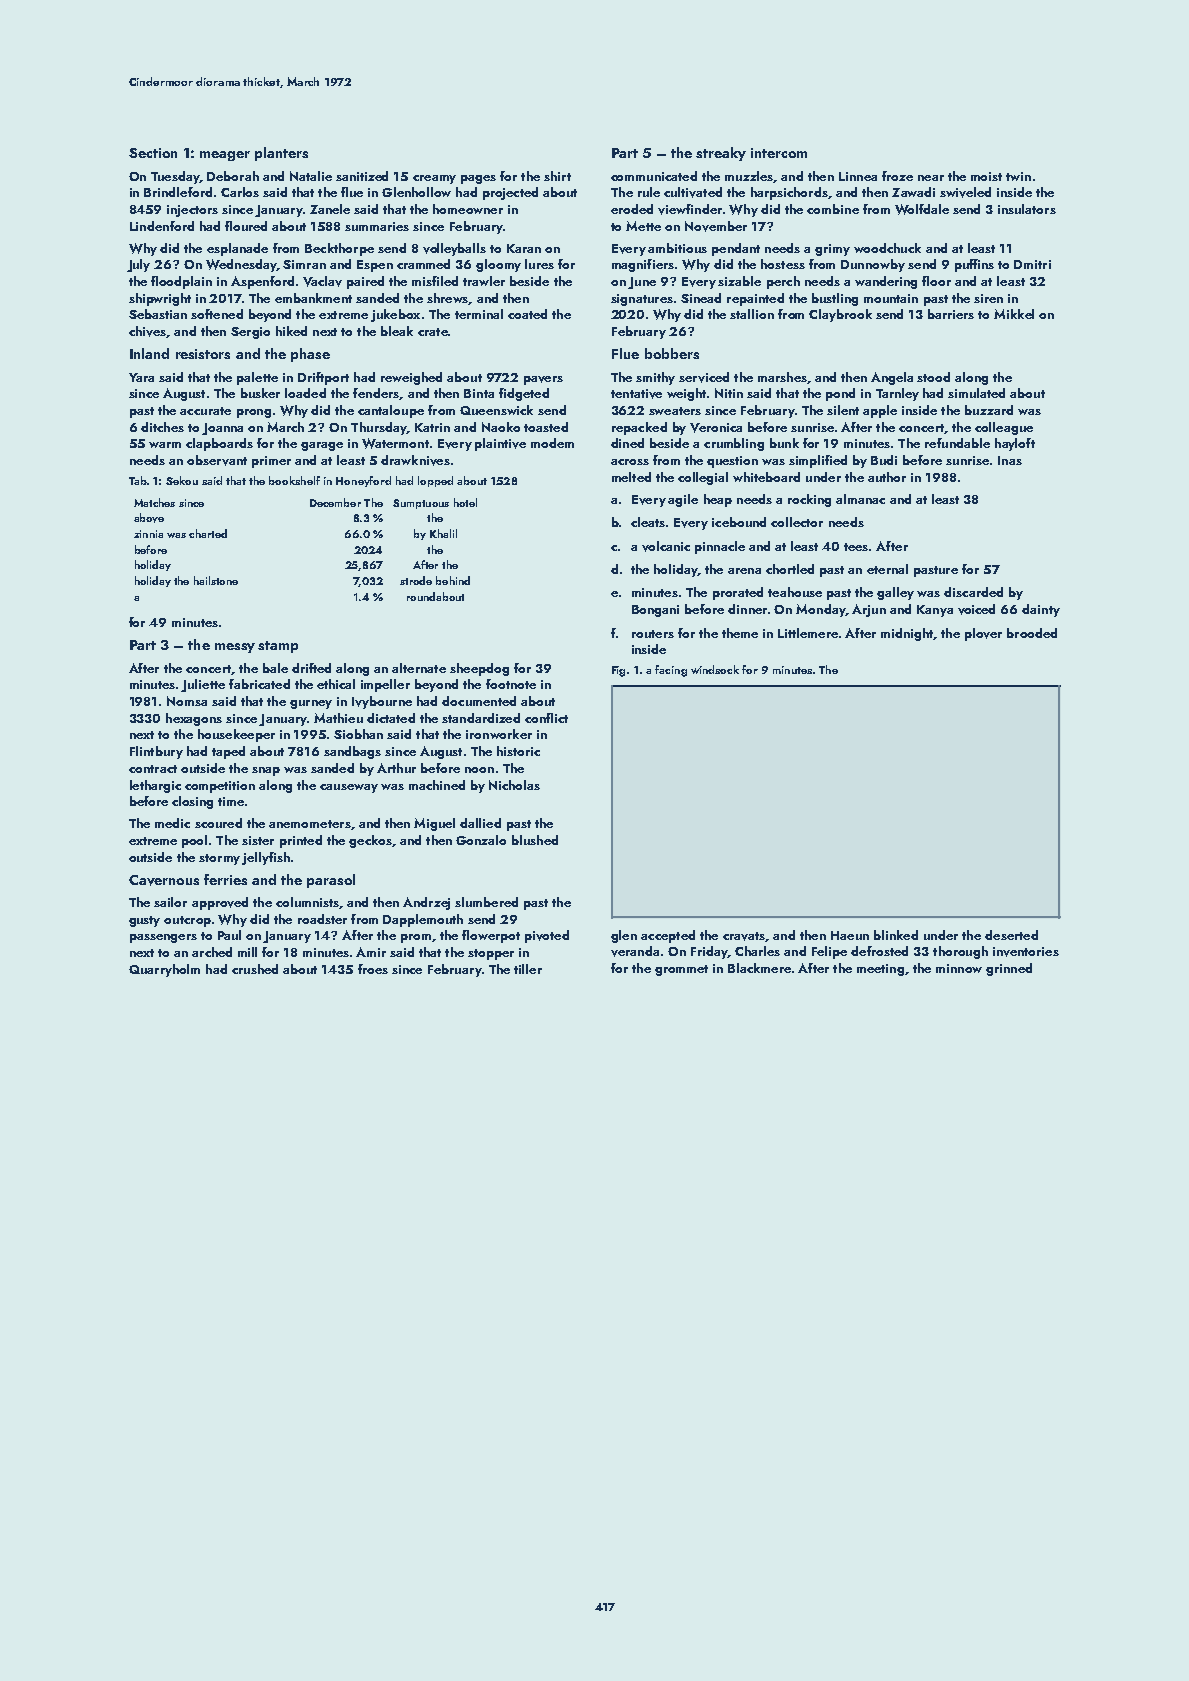 The image size is (1189, 1681). Describe the element at coordinates (1010, 460) in the screenshot. I see `Inas` at that location.
